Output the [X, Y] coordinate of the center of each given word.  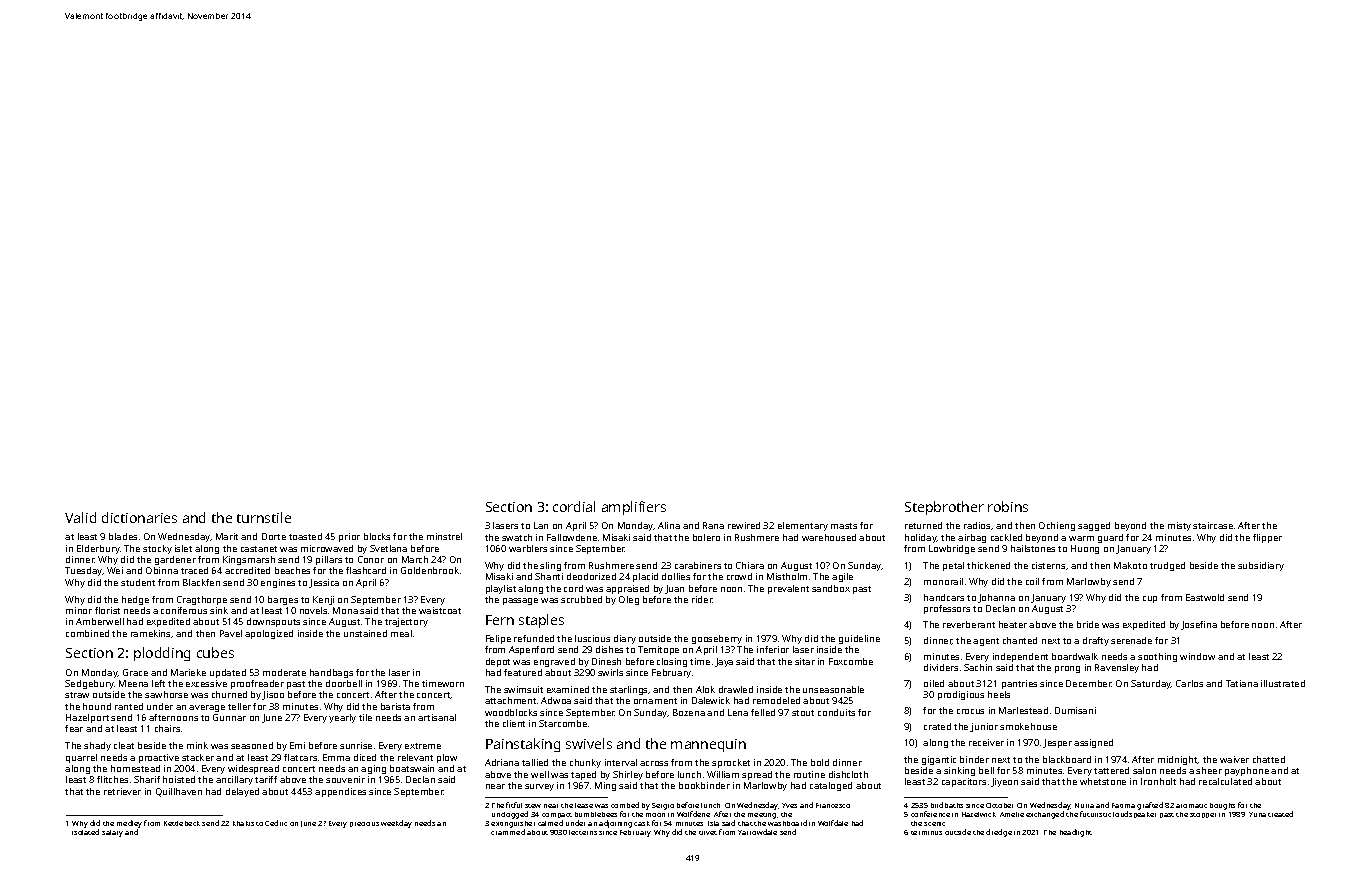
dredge [999, 833]
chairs [167, 728]
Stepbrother [944, 508]
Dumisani [1075, 710]
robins [1008, 506]
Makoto [1130, 565]
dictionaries [139, 517]
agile [842, 577]
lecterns [583, 832]
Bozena [689, 712]
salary [112, 833]
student [138, 582]
